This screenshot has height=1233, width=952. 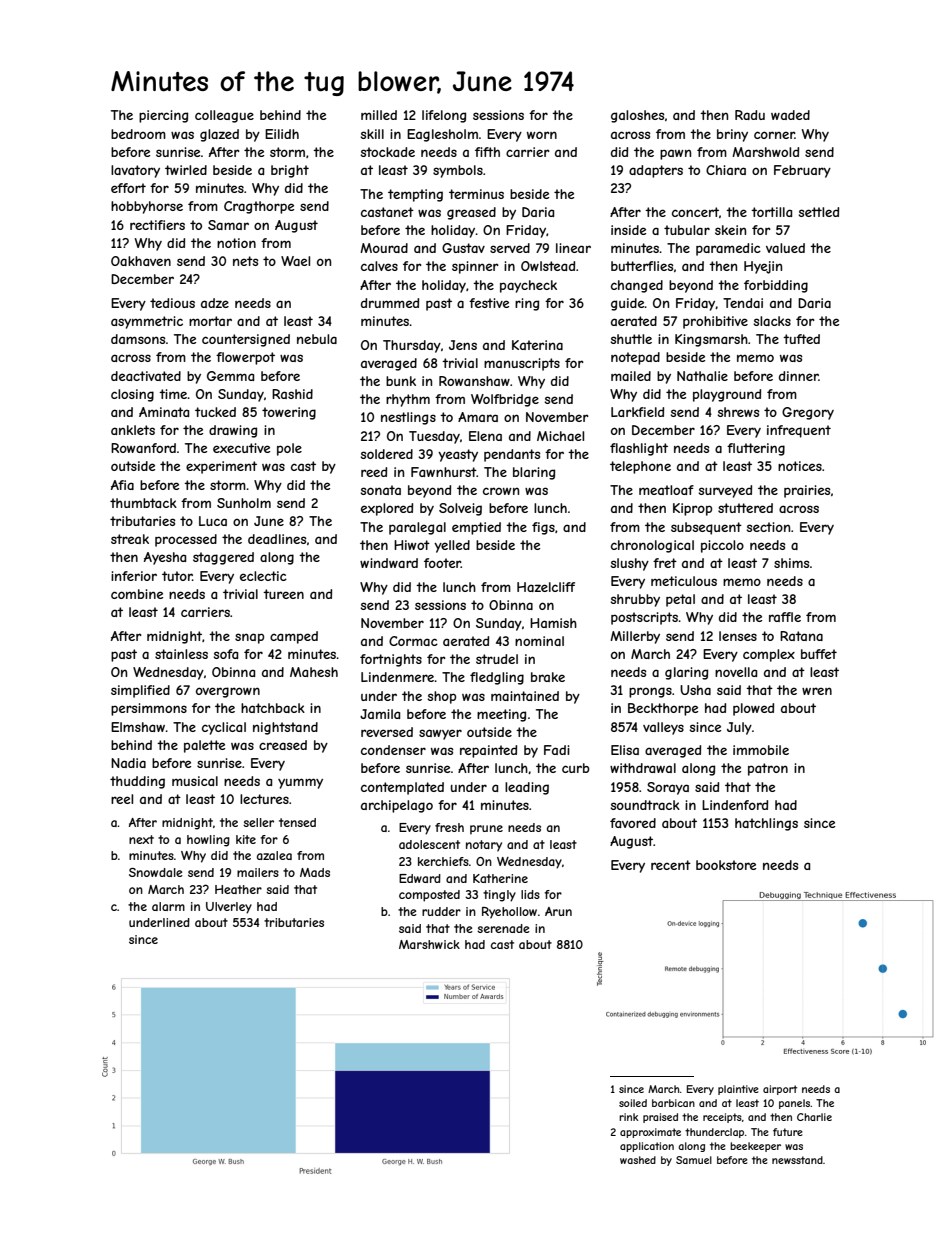 I want to click on nebula, so click(x=317, y=339).
